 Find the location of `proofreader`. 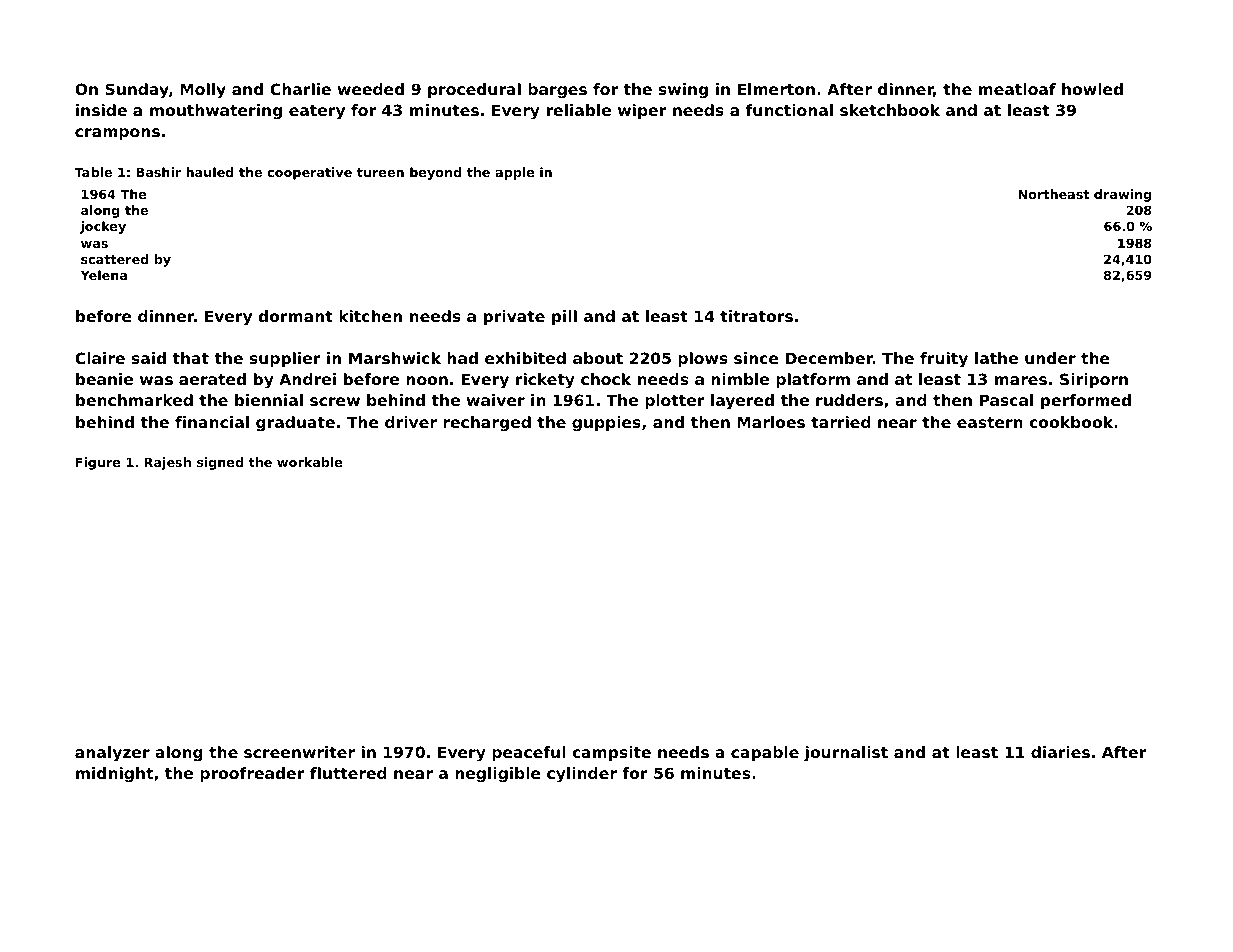

proofreader is located at coordinates (252, 774).
